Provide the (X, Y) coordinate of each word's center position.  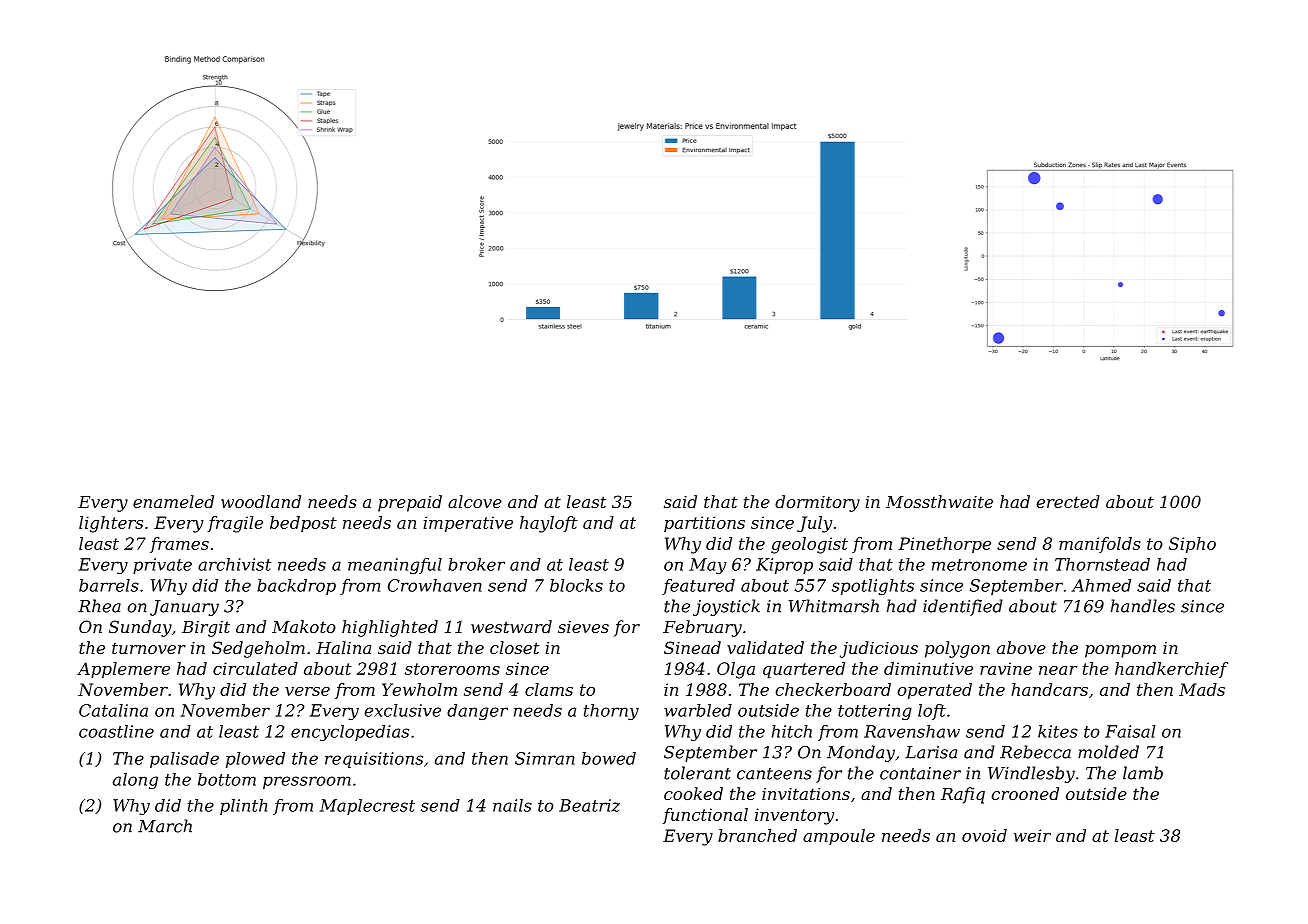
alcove (475, 501)
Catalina (113, 710)
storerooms (452, 669)
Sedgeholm (258, 649)
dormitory (817, 503)
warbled (698, 710)
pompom (1120, 651)
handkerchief (1171, 670)
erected (1068, 501)
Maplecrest (367, 807)
